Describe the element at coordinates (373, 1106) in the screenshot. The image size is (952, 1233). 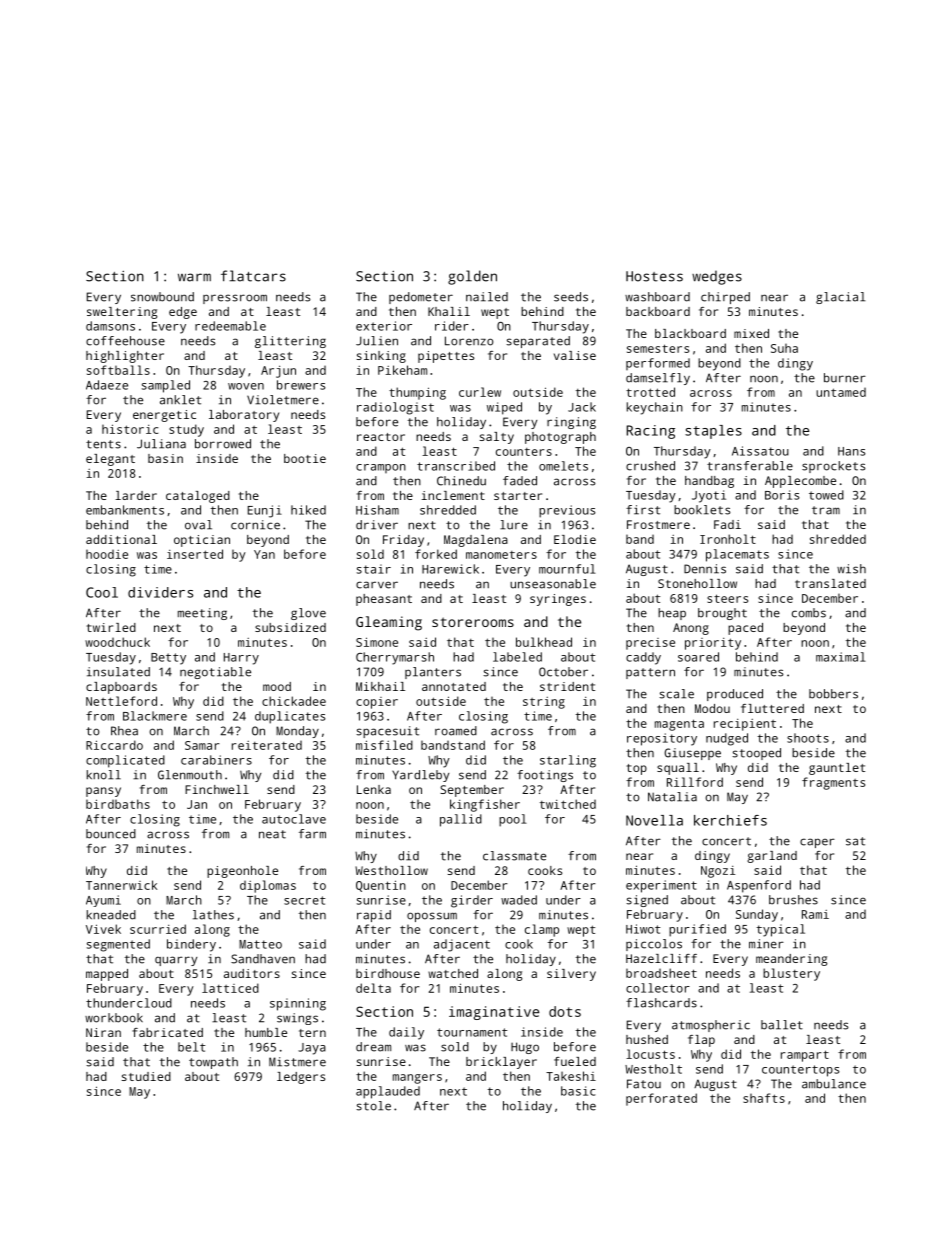
I see `stole` at that location.
